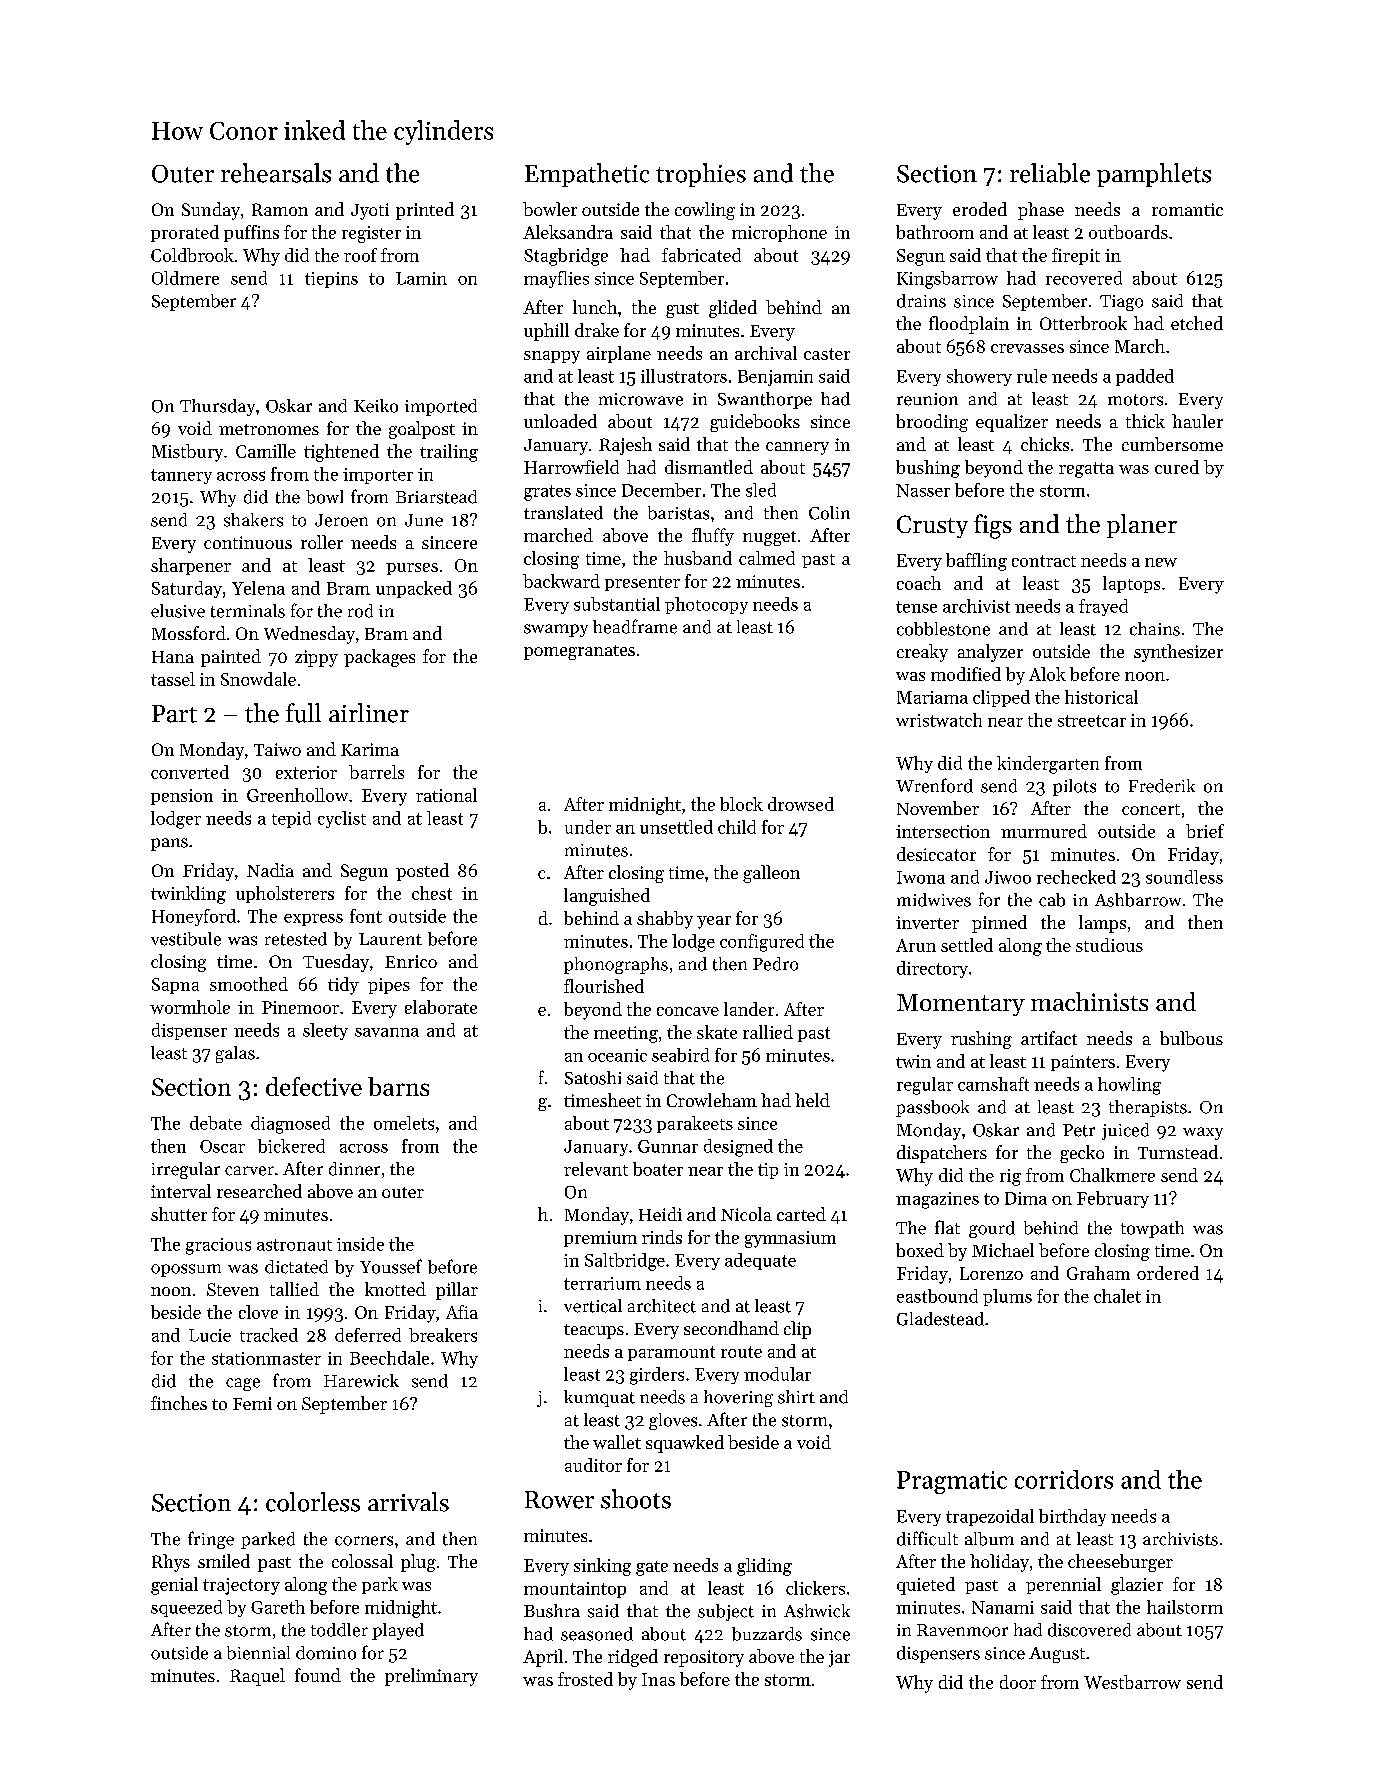 Image resolution: width=1374 pixels, height=1777 pixels. Describe the element at coordinates (276, 173) in the page. I see `rehearsals` at that location.
